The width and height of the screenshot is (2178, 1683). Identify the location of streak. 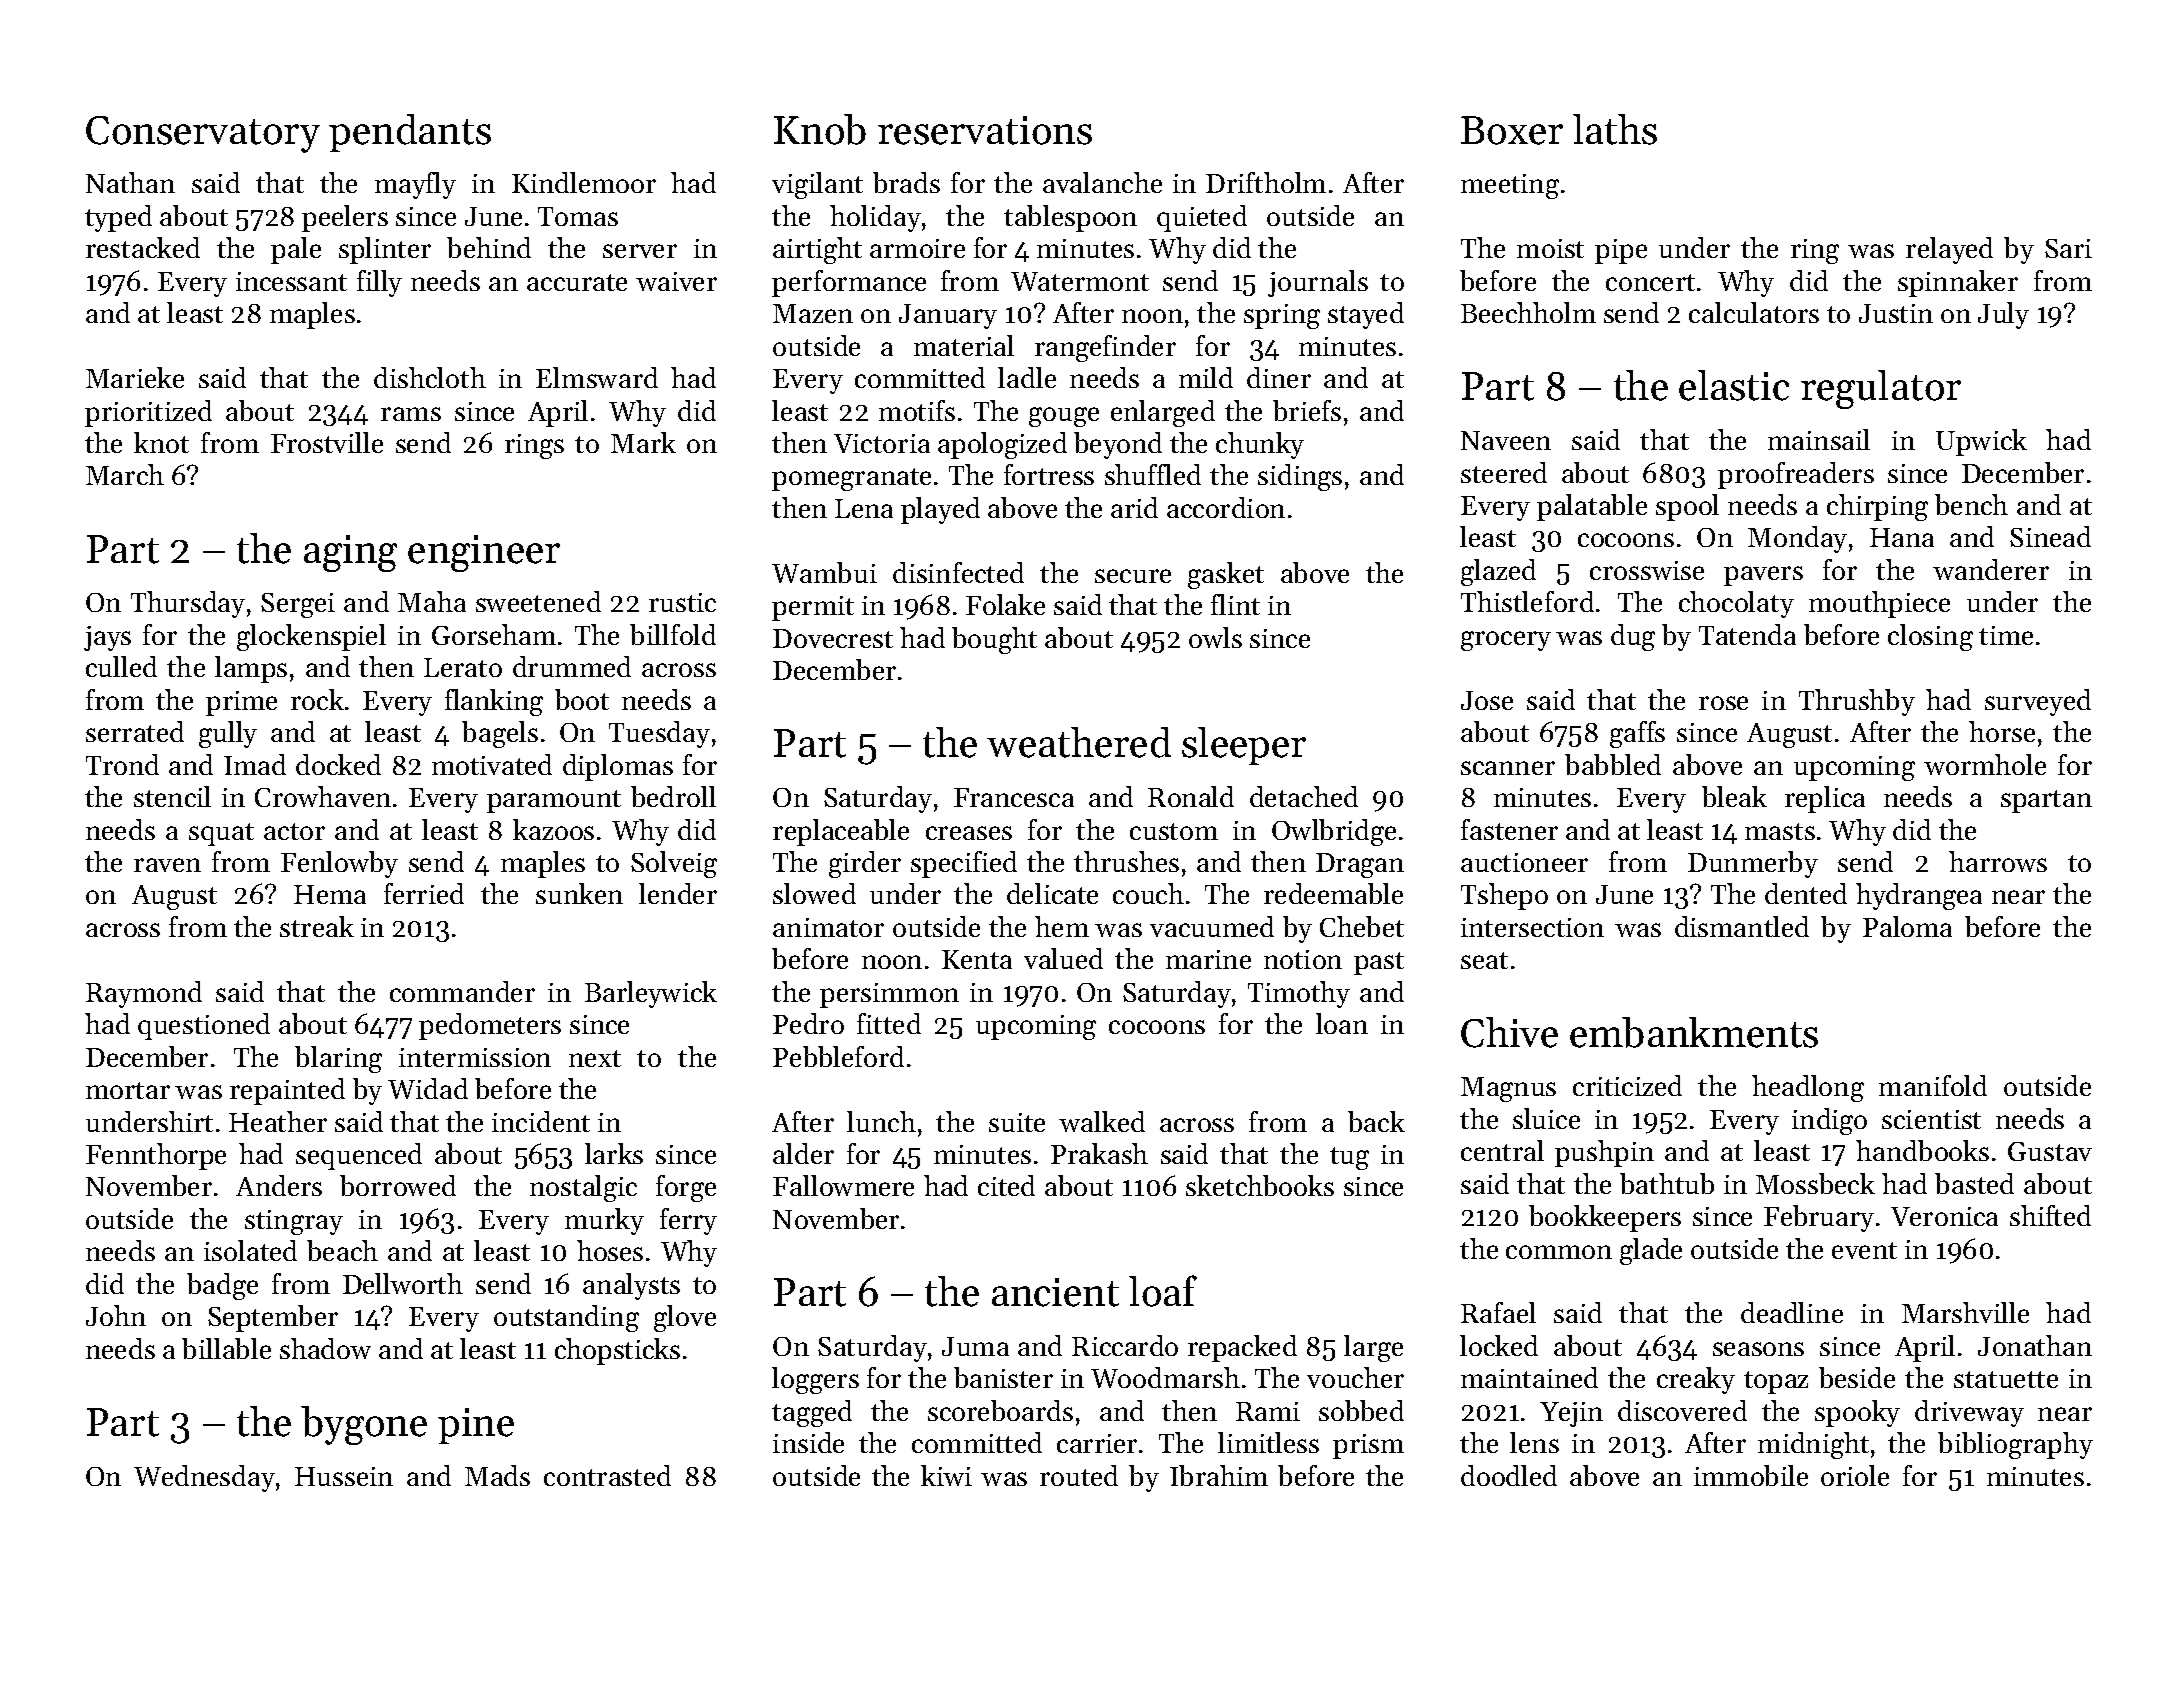
(317, 926).
